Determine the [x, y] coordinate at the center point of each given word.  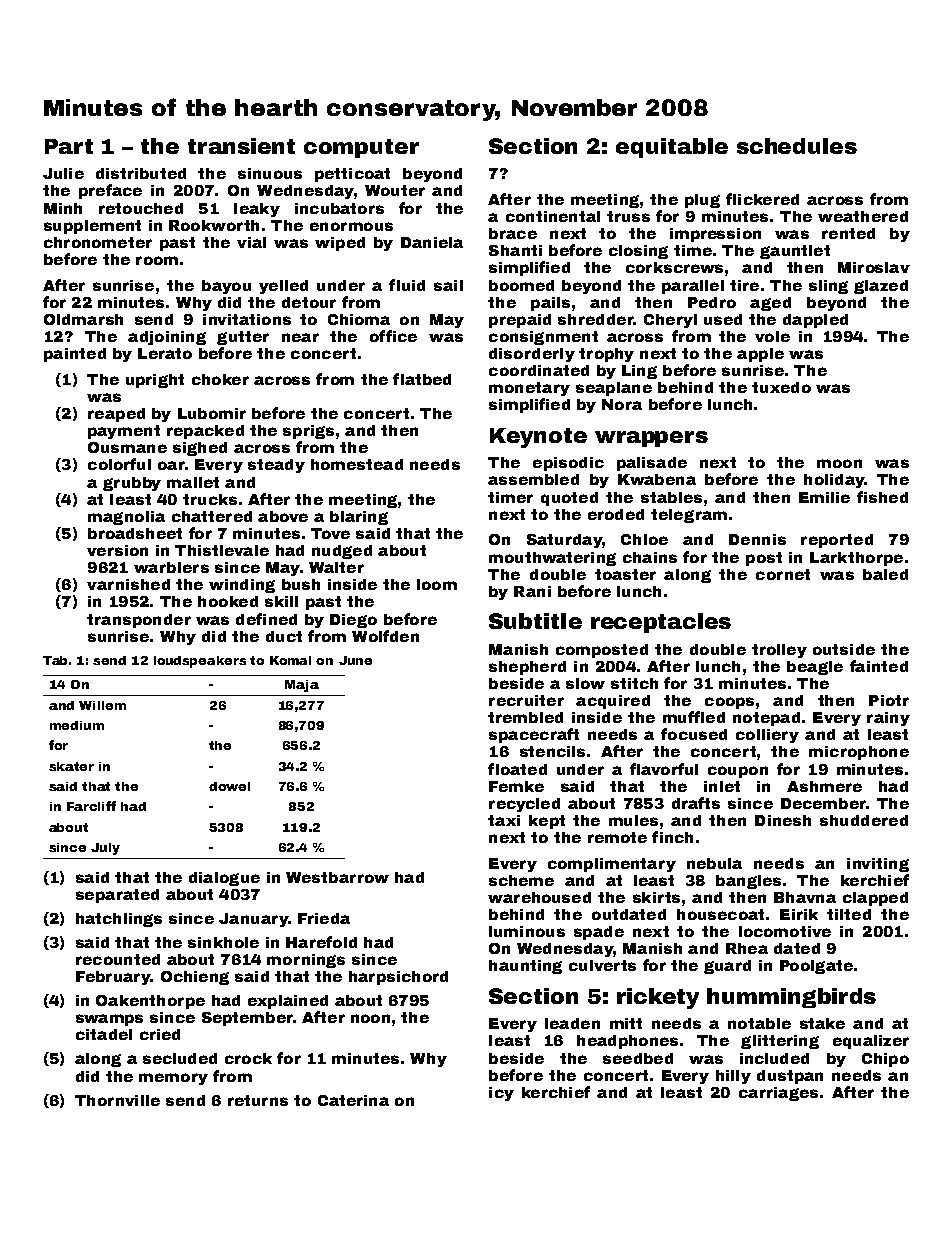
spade [599, 933]
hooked [228, 601]
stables [671, 497]
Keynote [538, 438]
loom [437, 584]
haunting [525, 967]
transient [241, 146]
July [105, 849]
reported [837, 541]
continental [553, 216]
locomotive [785, 931]
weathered [863, 216]
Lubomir [212, 413]
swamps [109, 1020]
